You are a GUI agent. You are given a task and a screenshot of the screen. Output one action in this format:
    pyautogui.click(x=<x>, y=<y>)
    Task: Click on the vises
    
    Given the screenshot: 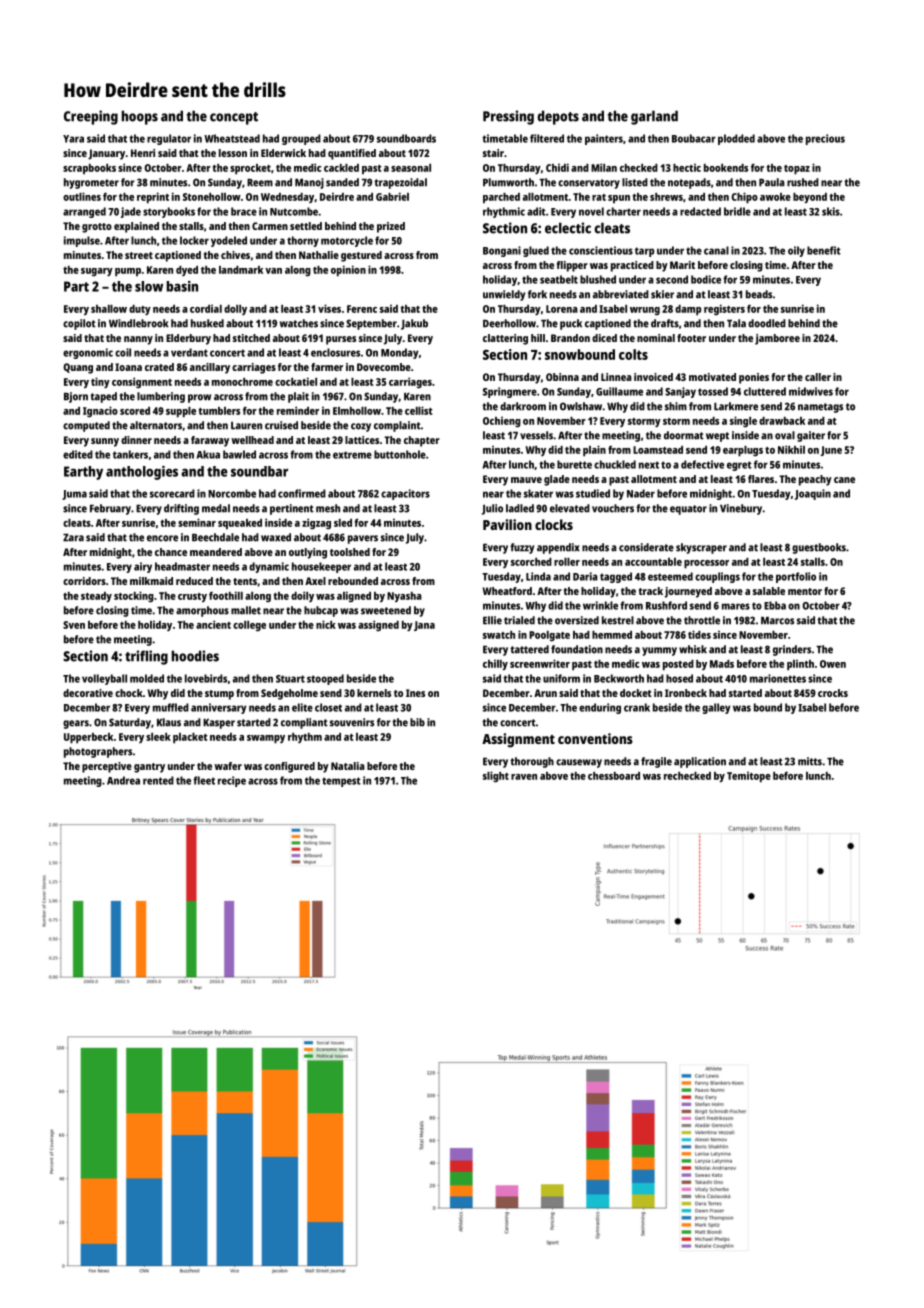 What is the action you would take?
    pyautogui.click(x=329, y=308)
